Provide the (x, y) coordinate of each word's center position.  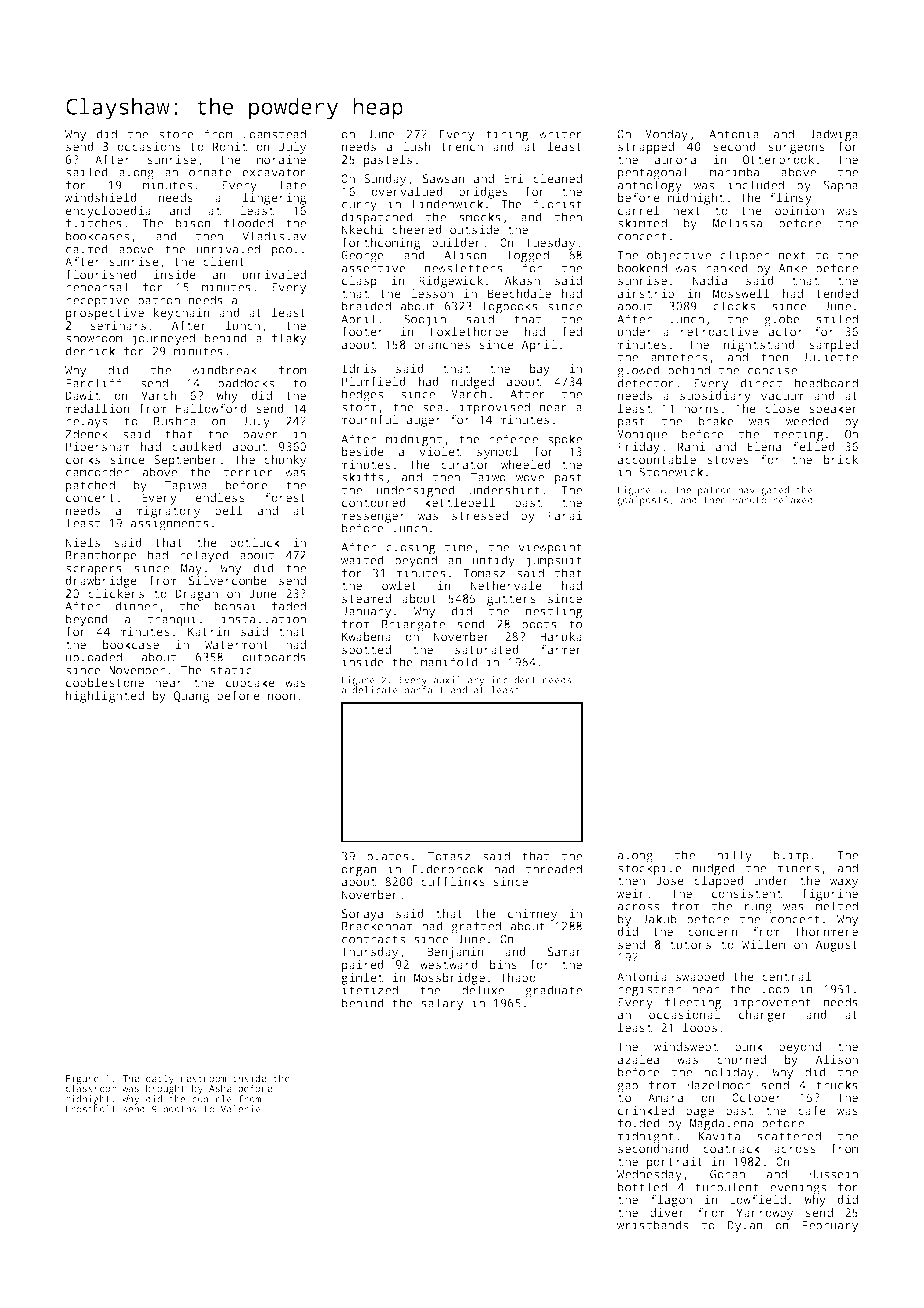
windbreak (224, 370)
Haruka (561, 636)
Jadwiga (833, 135)
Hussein (833, 1174)
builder (456, 242)
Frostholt (91, 1109)
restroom (203, 1078)
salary (442, 1004)
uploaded (94, 658)
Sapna (841, 186)
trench (462, 146)
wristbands (652, 1225)
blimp (791, 856)
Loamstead (274, 134)
